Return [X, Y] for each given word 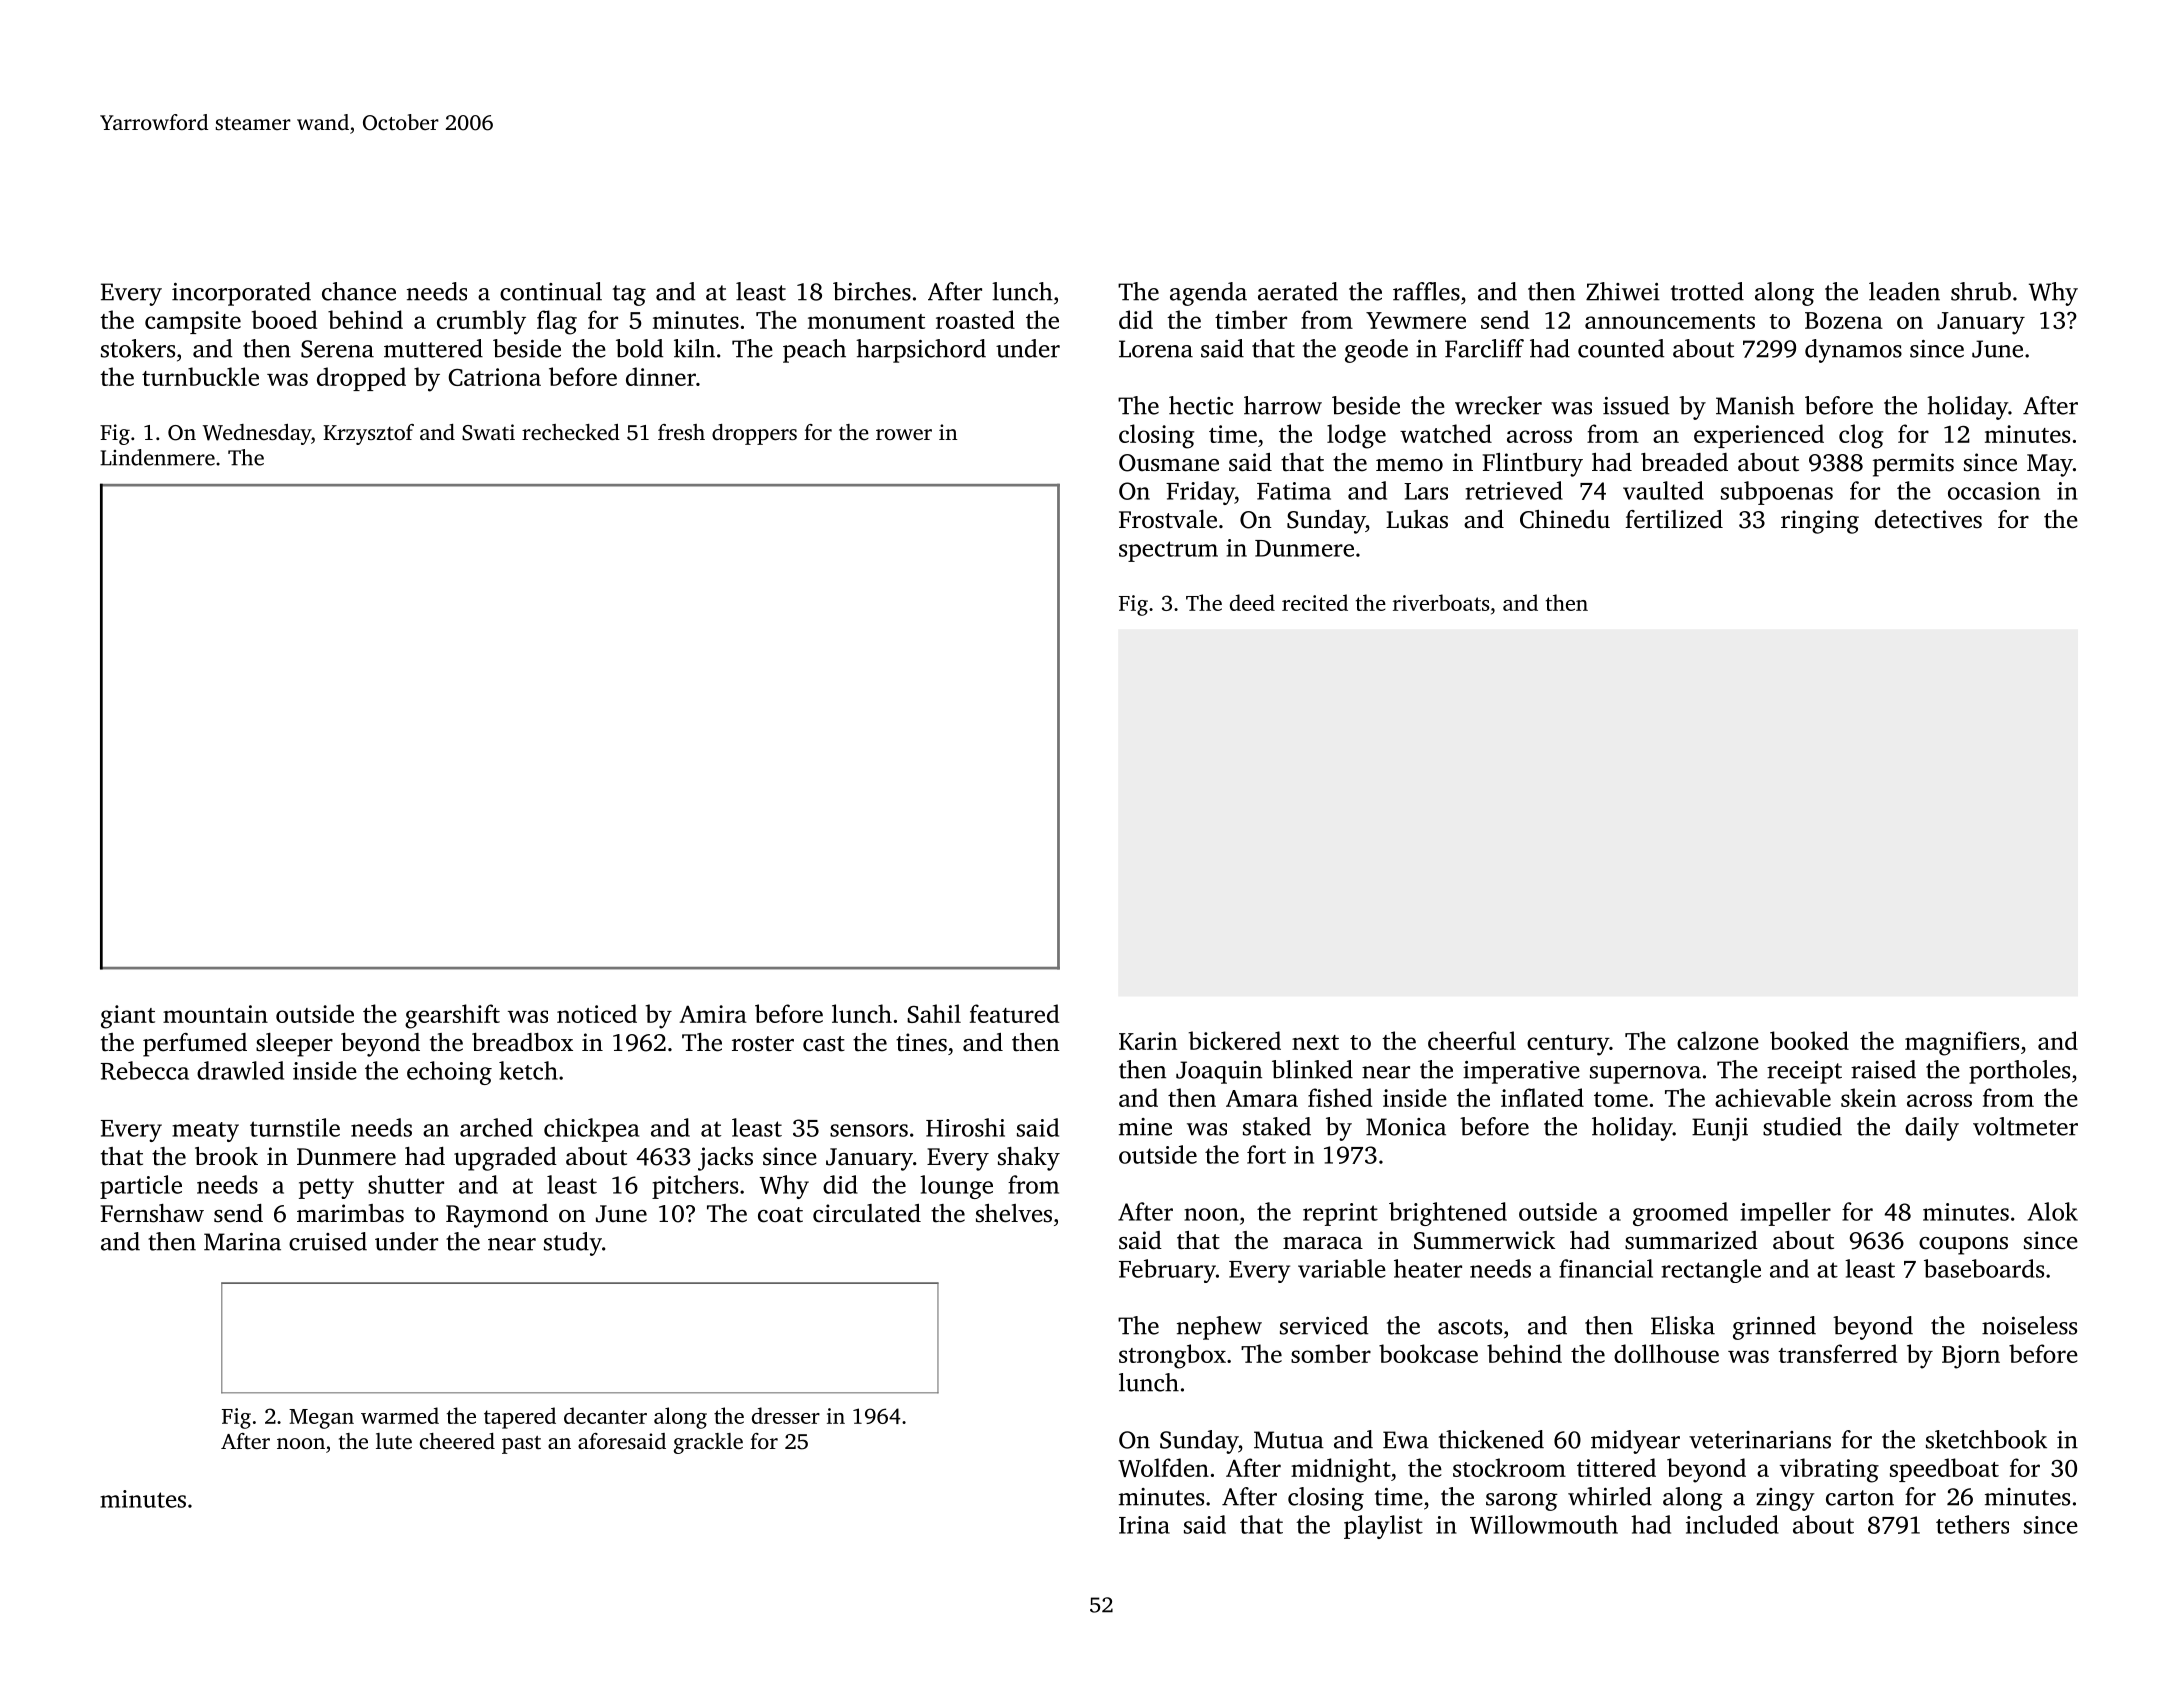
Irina [1144, 1525]
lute [394, 1441]
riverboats [1441, 602]
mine [1145, 1127]
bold [639, 348]
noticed [597, 1013]
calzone [1718, 1040]
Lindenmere [157, 457]
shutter [406, 1184]
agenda [1208, 294]
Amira [713, 1014]
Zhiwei [1623, 291]
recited [1315, 602]
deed [1252, 602]
